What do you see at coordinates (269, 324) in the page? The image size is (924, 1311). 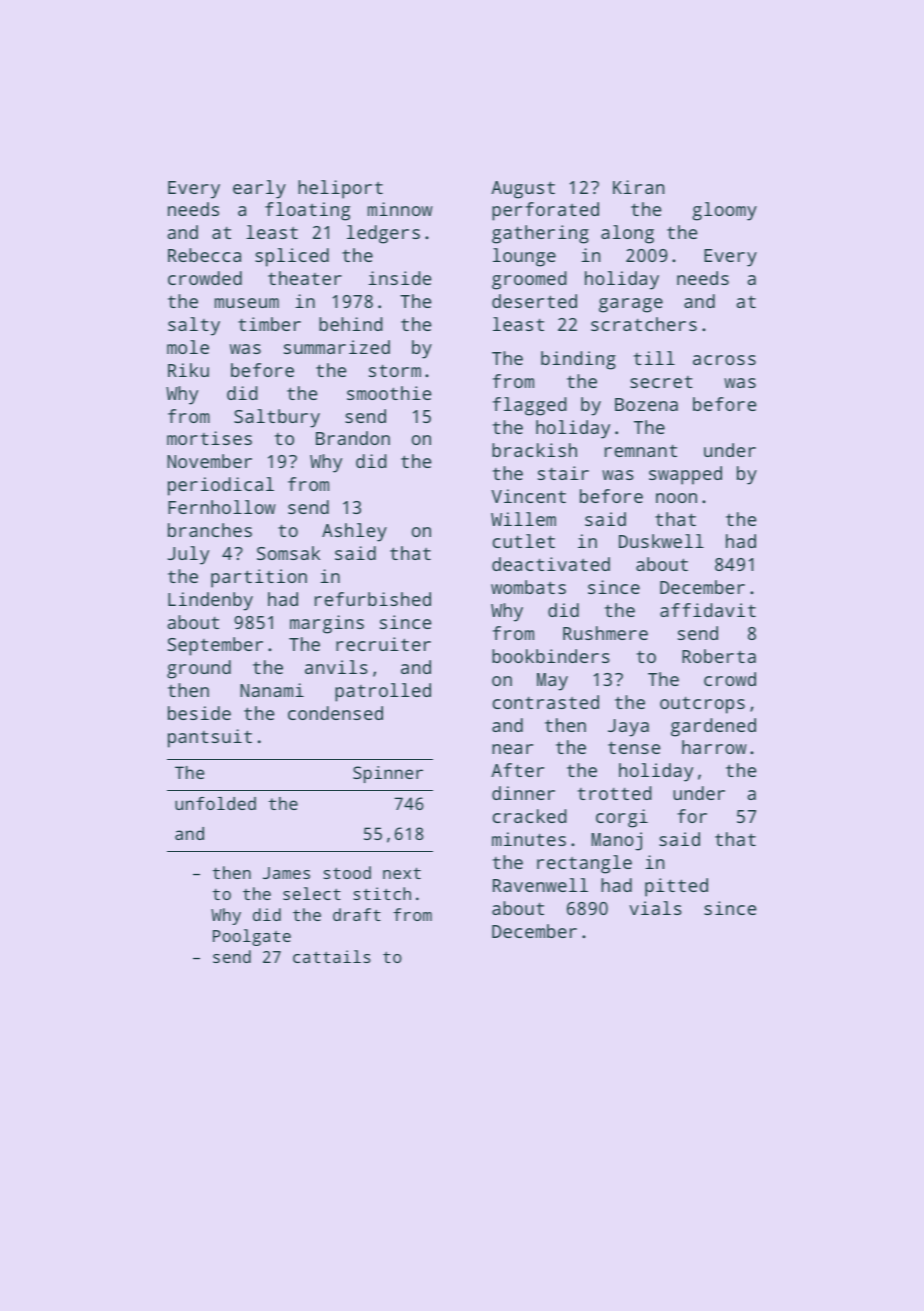 I see `timber` at bounding box center [269, 324].
